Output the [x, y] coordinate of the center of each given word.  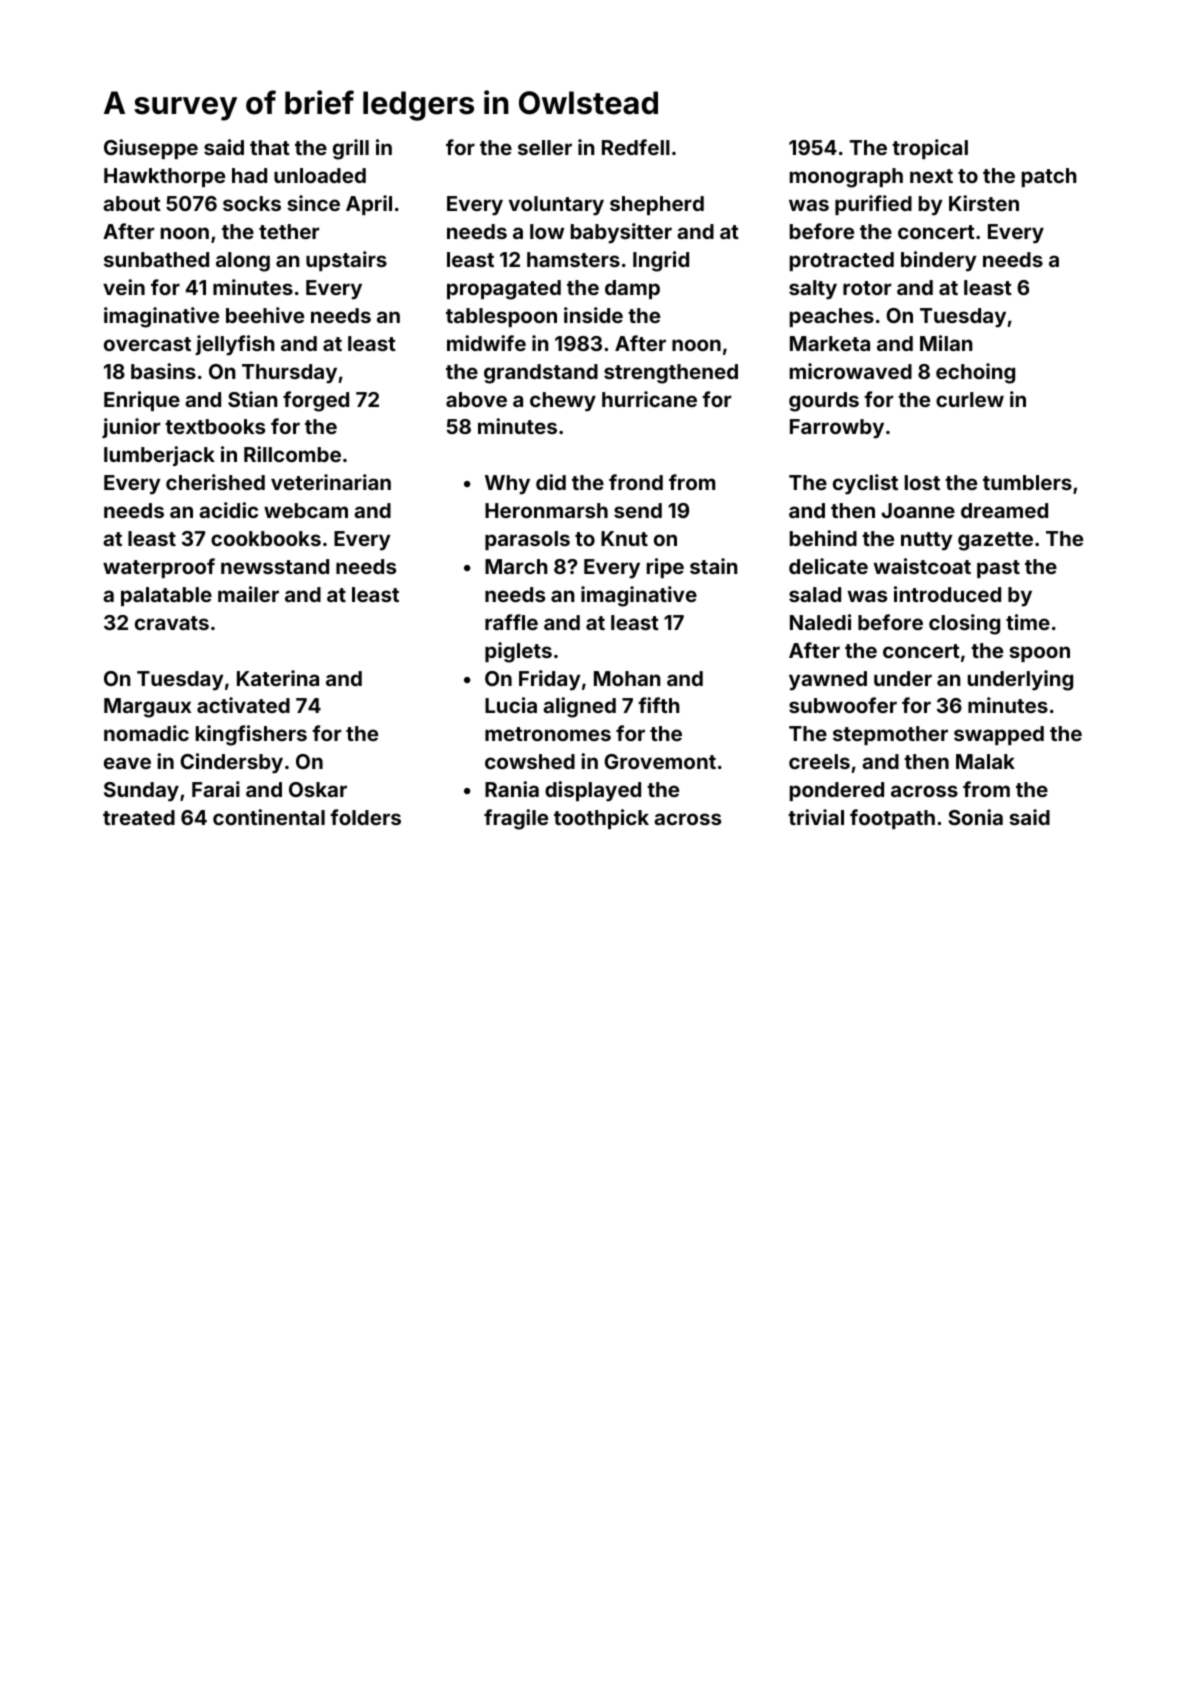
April [369, 205]
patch [1049, 177]
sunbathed [156, 259]
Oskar [318, 789]
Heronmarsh [546, 510]
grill [351, 149]
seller [545, 147]
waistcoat [922, 566]
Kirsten [984, 203]
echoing [975, 373]
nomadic [146, 733]
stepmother [890, 735]
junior [131, 428]
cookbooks [266, 538]
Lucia [511, 705]
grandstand [541, 374]
